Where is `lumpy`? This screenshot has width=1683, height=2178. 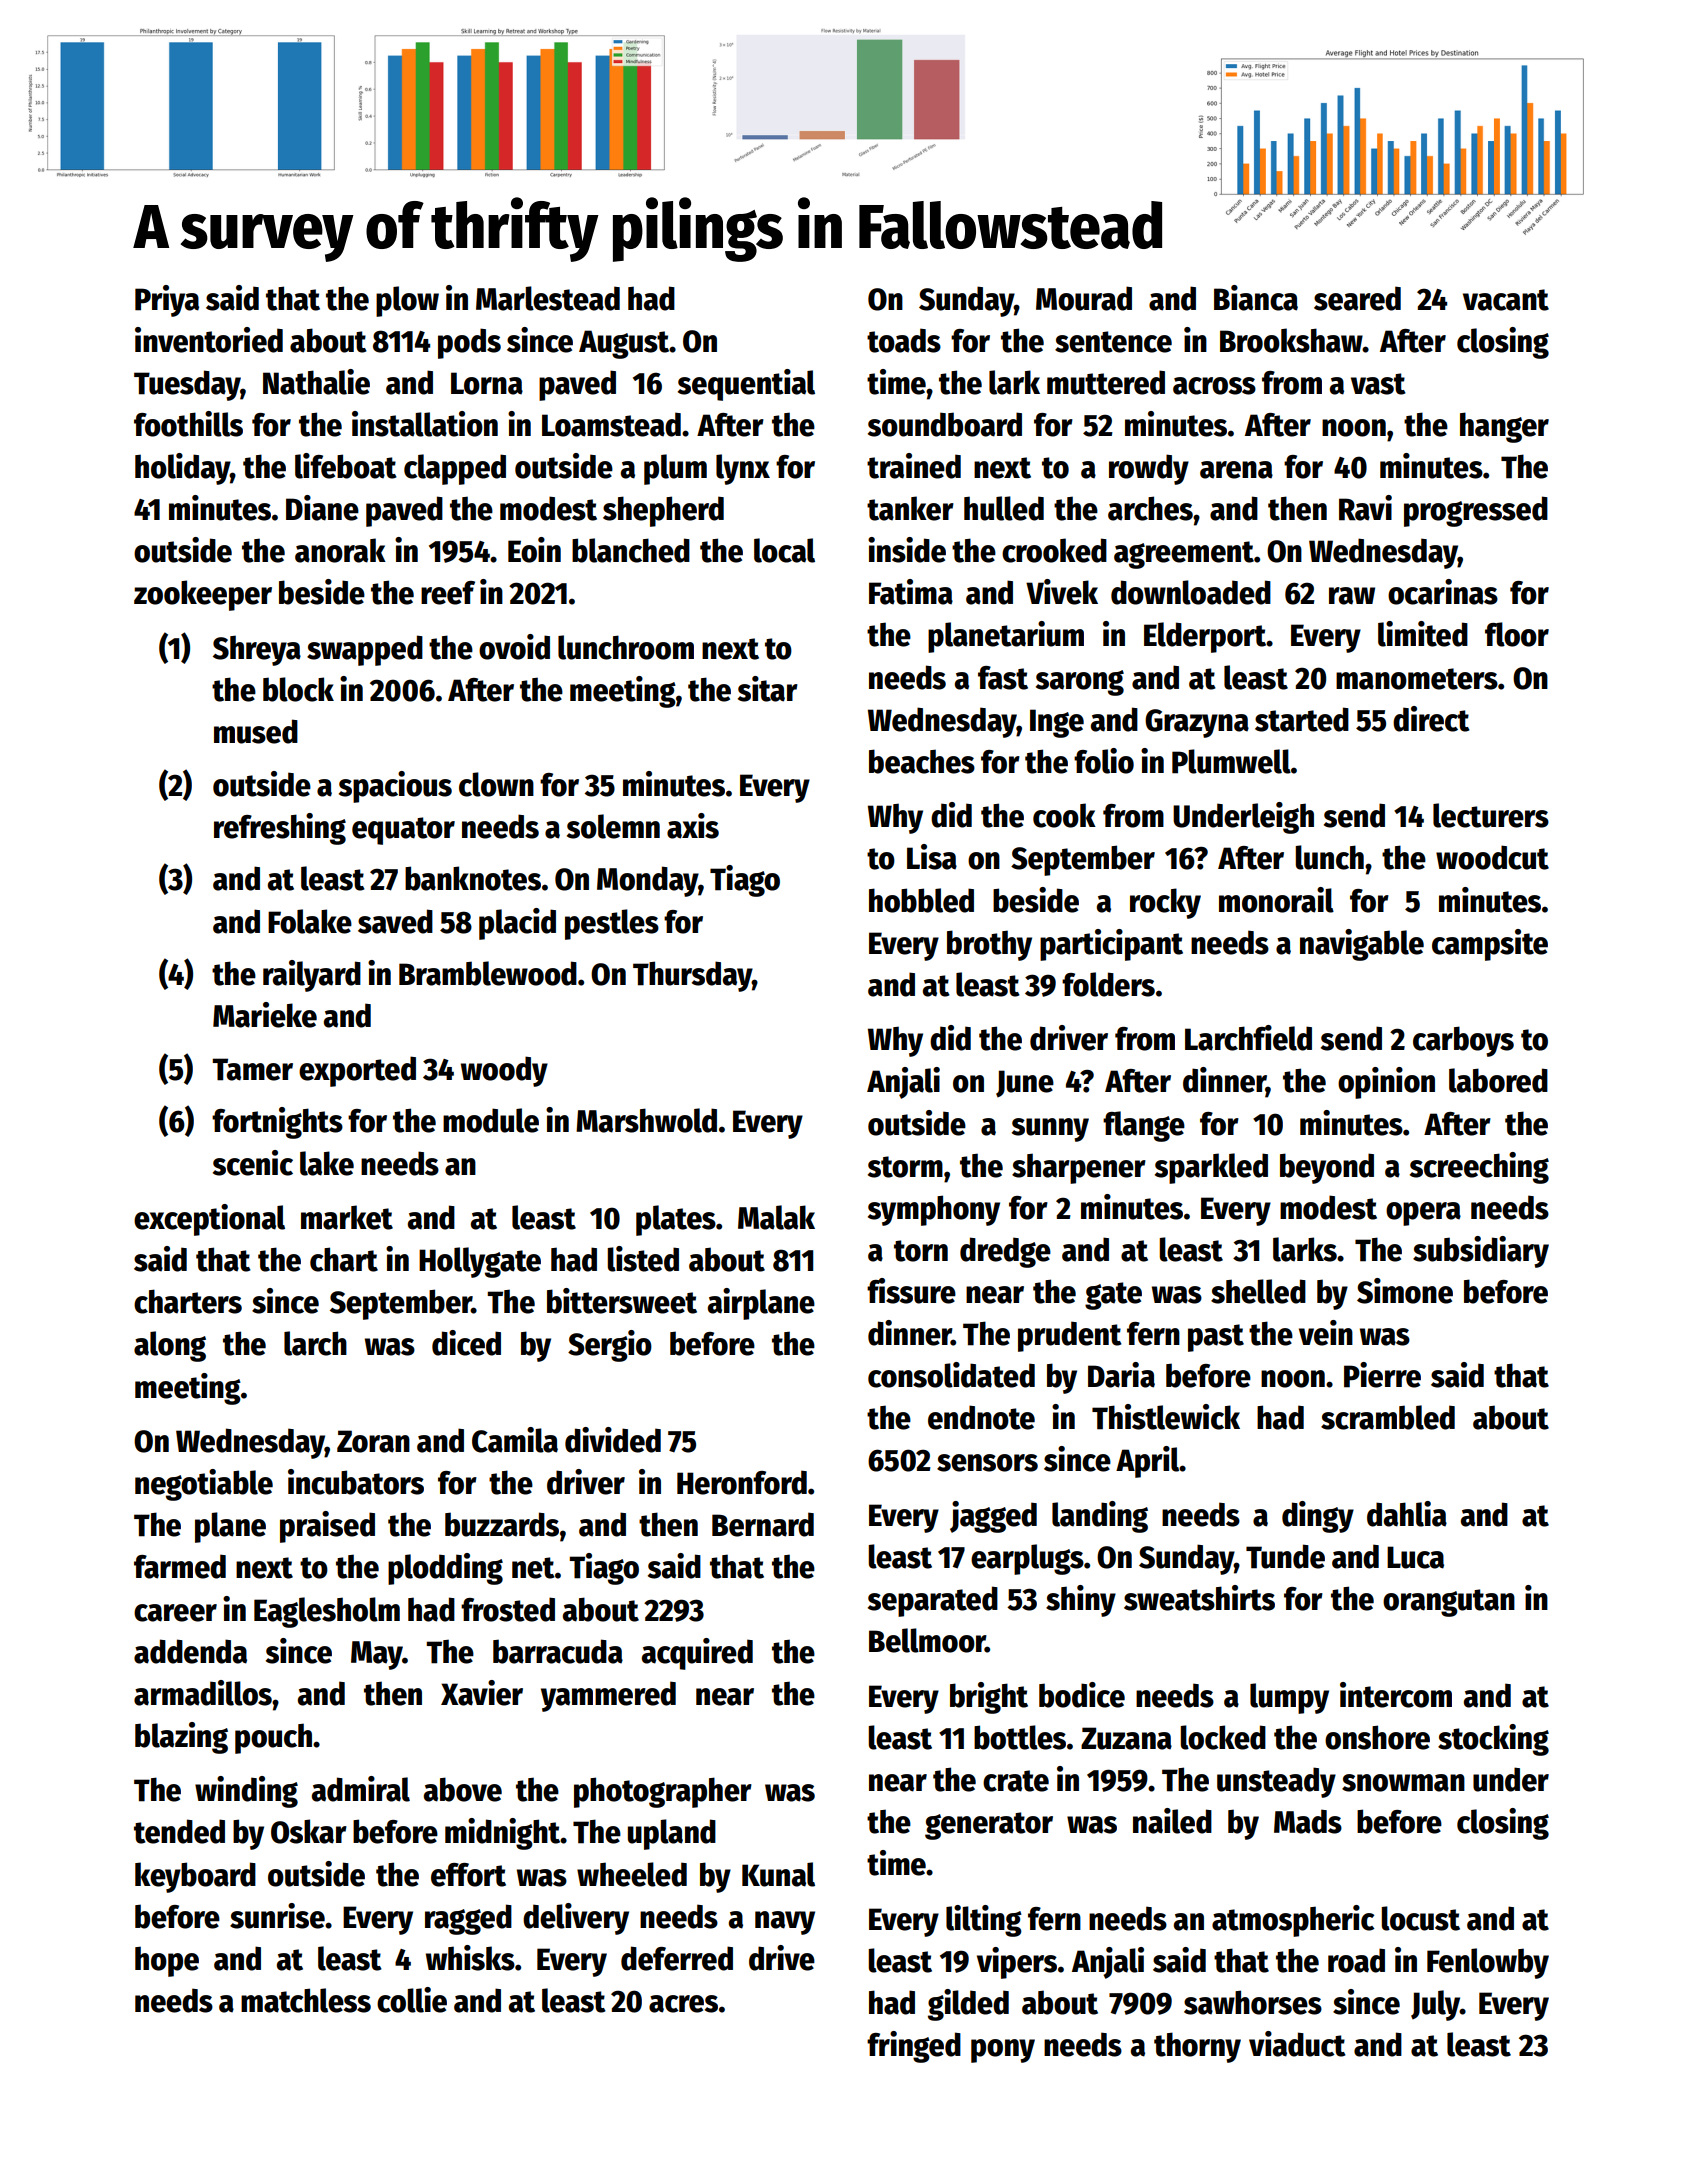
lumpy is located at coordinates (1289, 1698).
